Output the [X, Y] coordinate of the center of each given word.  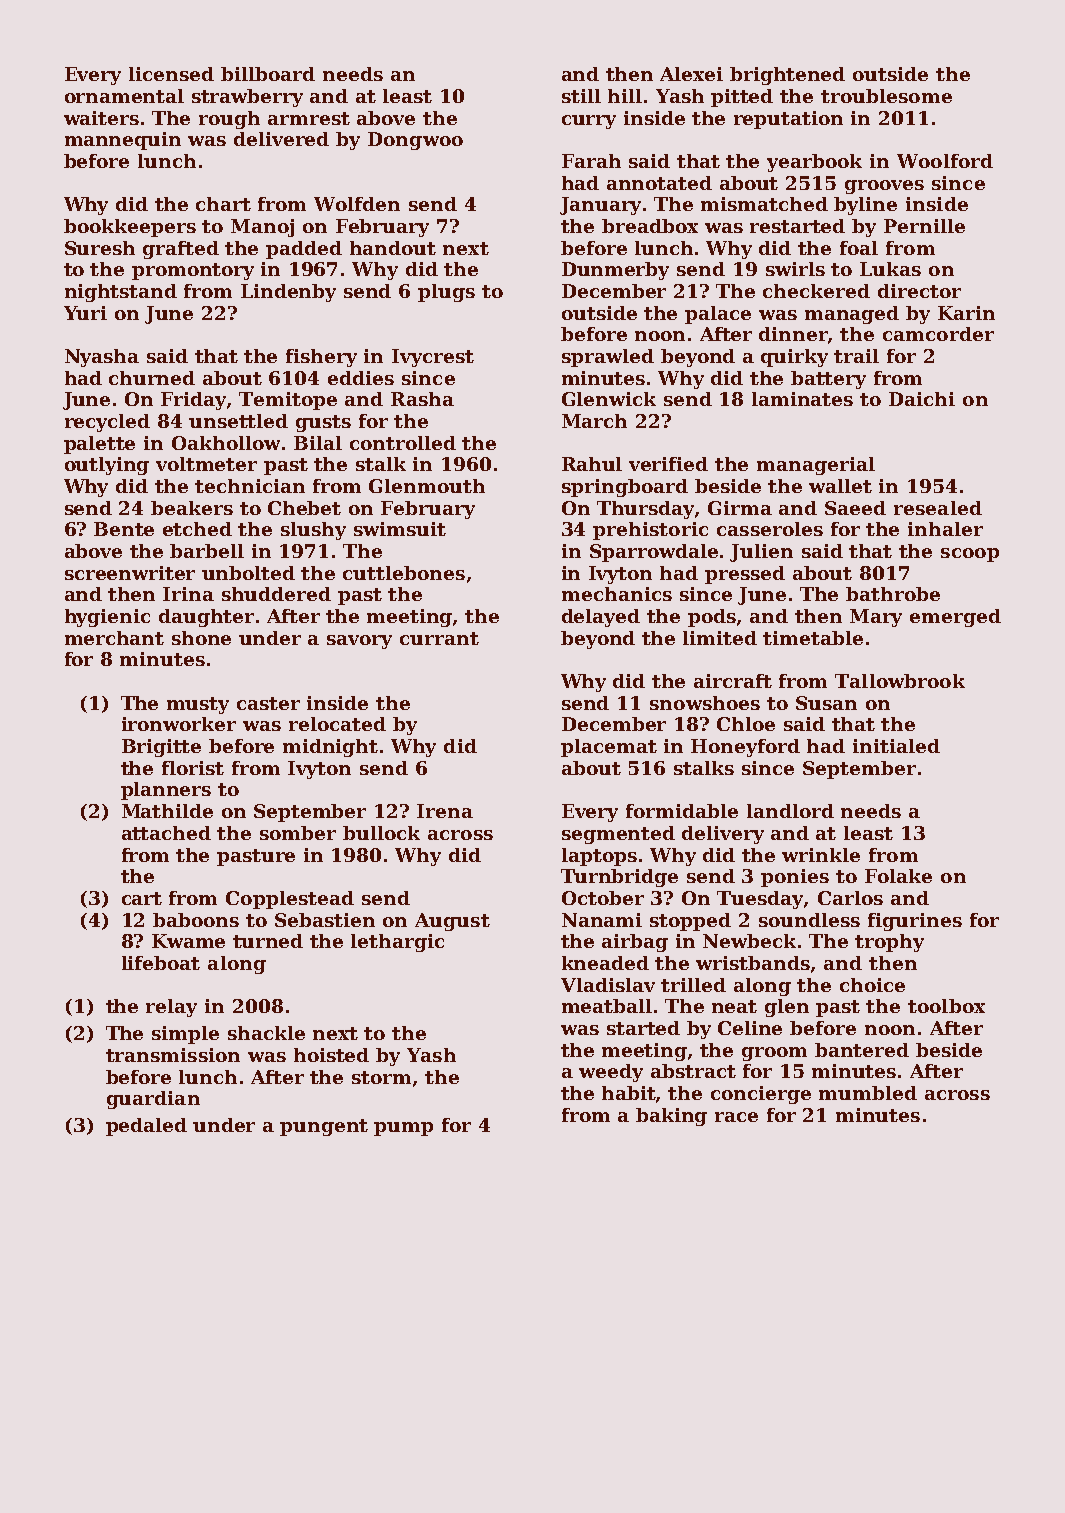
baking [671, 1117]
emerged [955, 618]
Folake [898, 876]
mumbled [868, 1093]
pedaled [146, 1127]
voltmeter [206, 464]
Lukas [890, 269]
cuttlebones [404, 573]
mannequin [123, 141]
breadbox [650, 226]
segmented [618, 835]
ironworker [179, 724]
